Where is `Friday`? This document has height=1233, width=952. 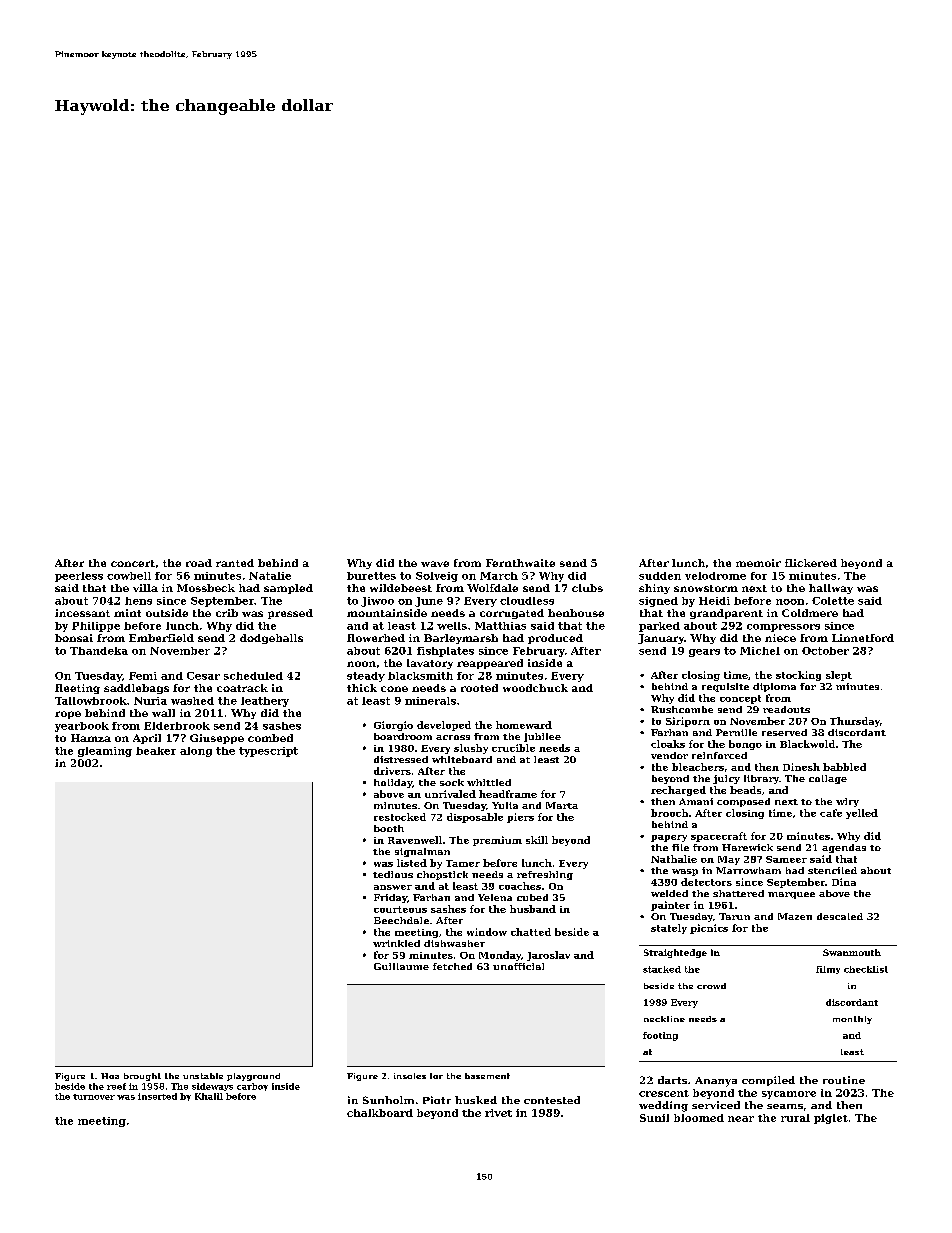 Friday is located at coordinates (390, 898).
